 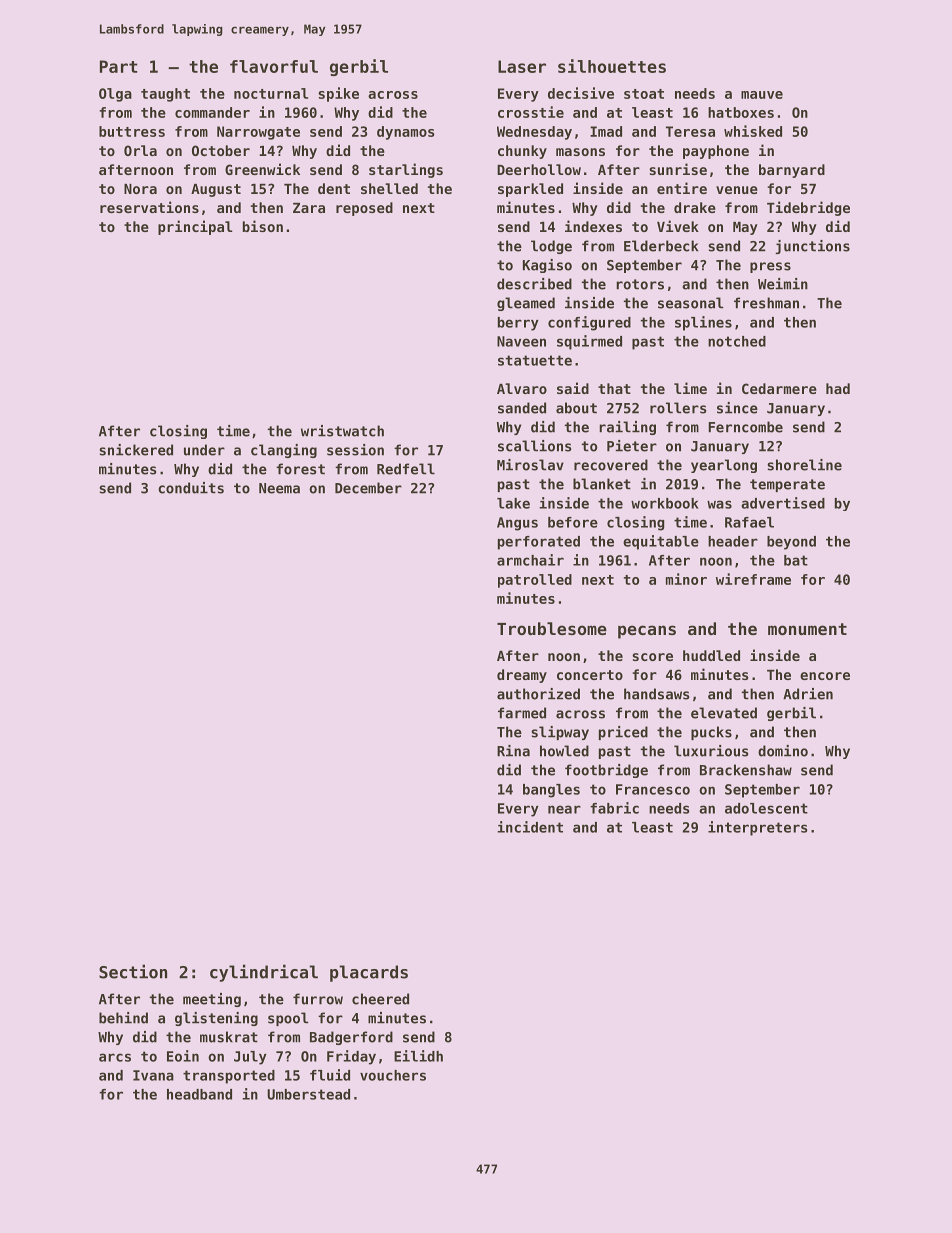 What do you see at coordinates (264, 973) in the screenshot?
I see `cylindrical` at bounding box center [264, 973].
